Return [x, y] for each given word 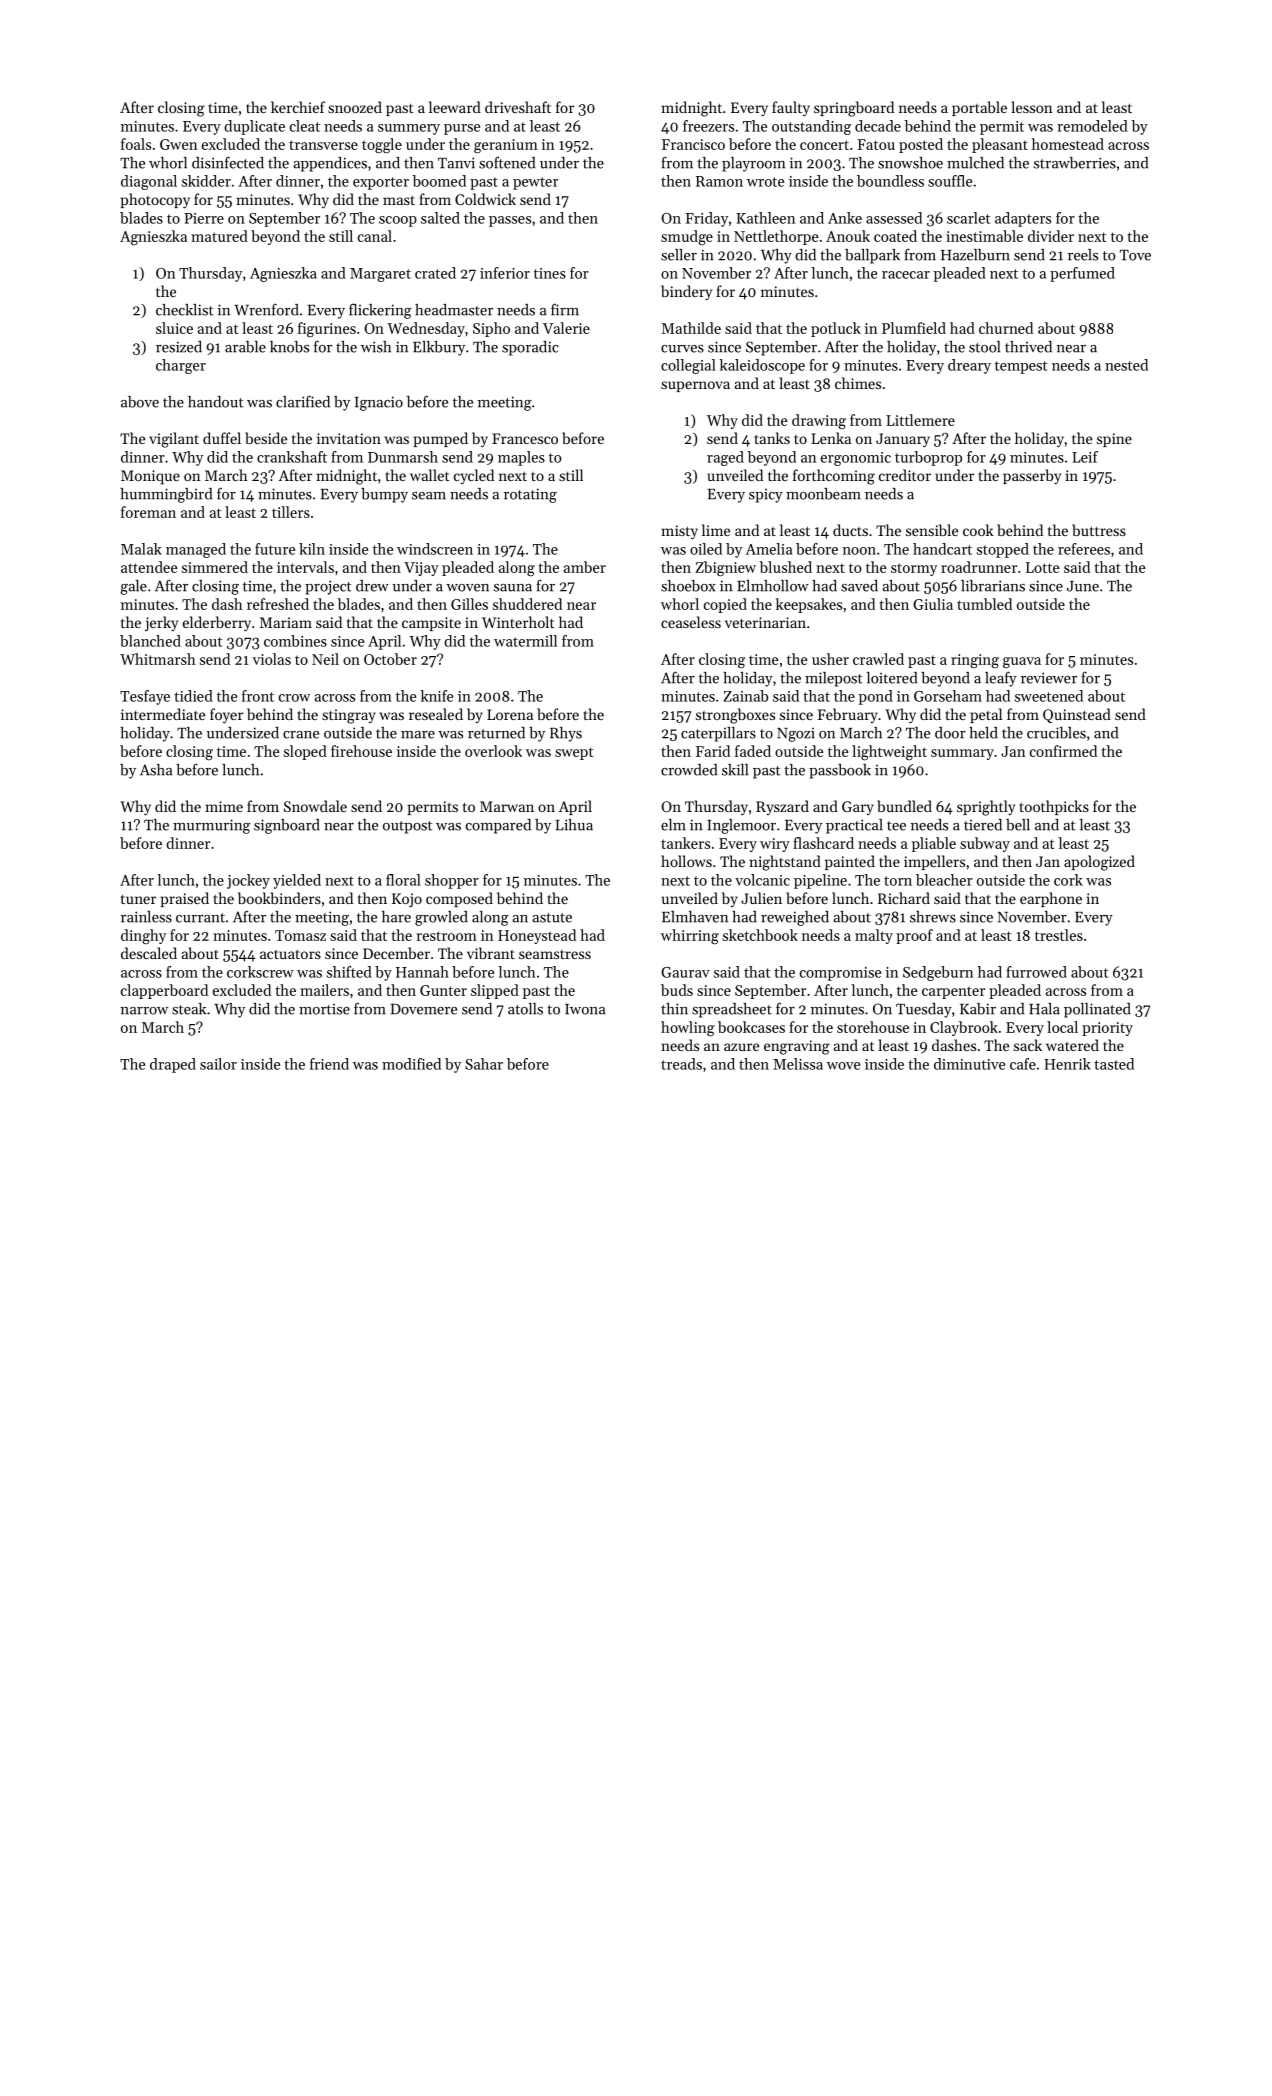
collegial [688, 366]
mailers [324, 990]
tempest [1021, 367]
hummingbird [166, 495]
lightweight [889, 753]
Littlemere [920, 420]
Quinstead [1077, 715]
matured [219, 236]
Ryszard [782, 807]
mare [418, 735]
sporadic [530, 348]
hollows [686, 861]
